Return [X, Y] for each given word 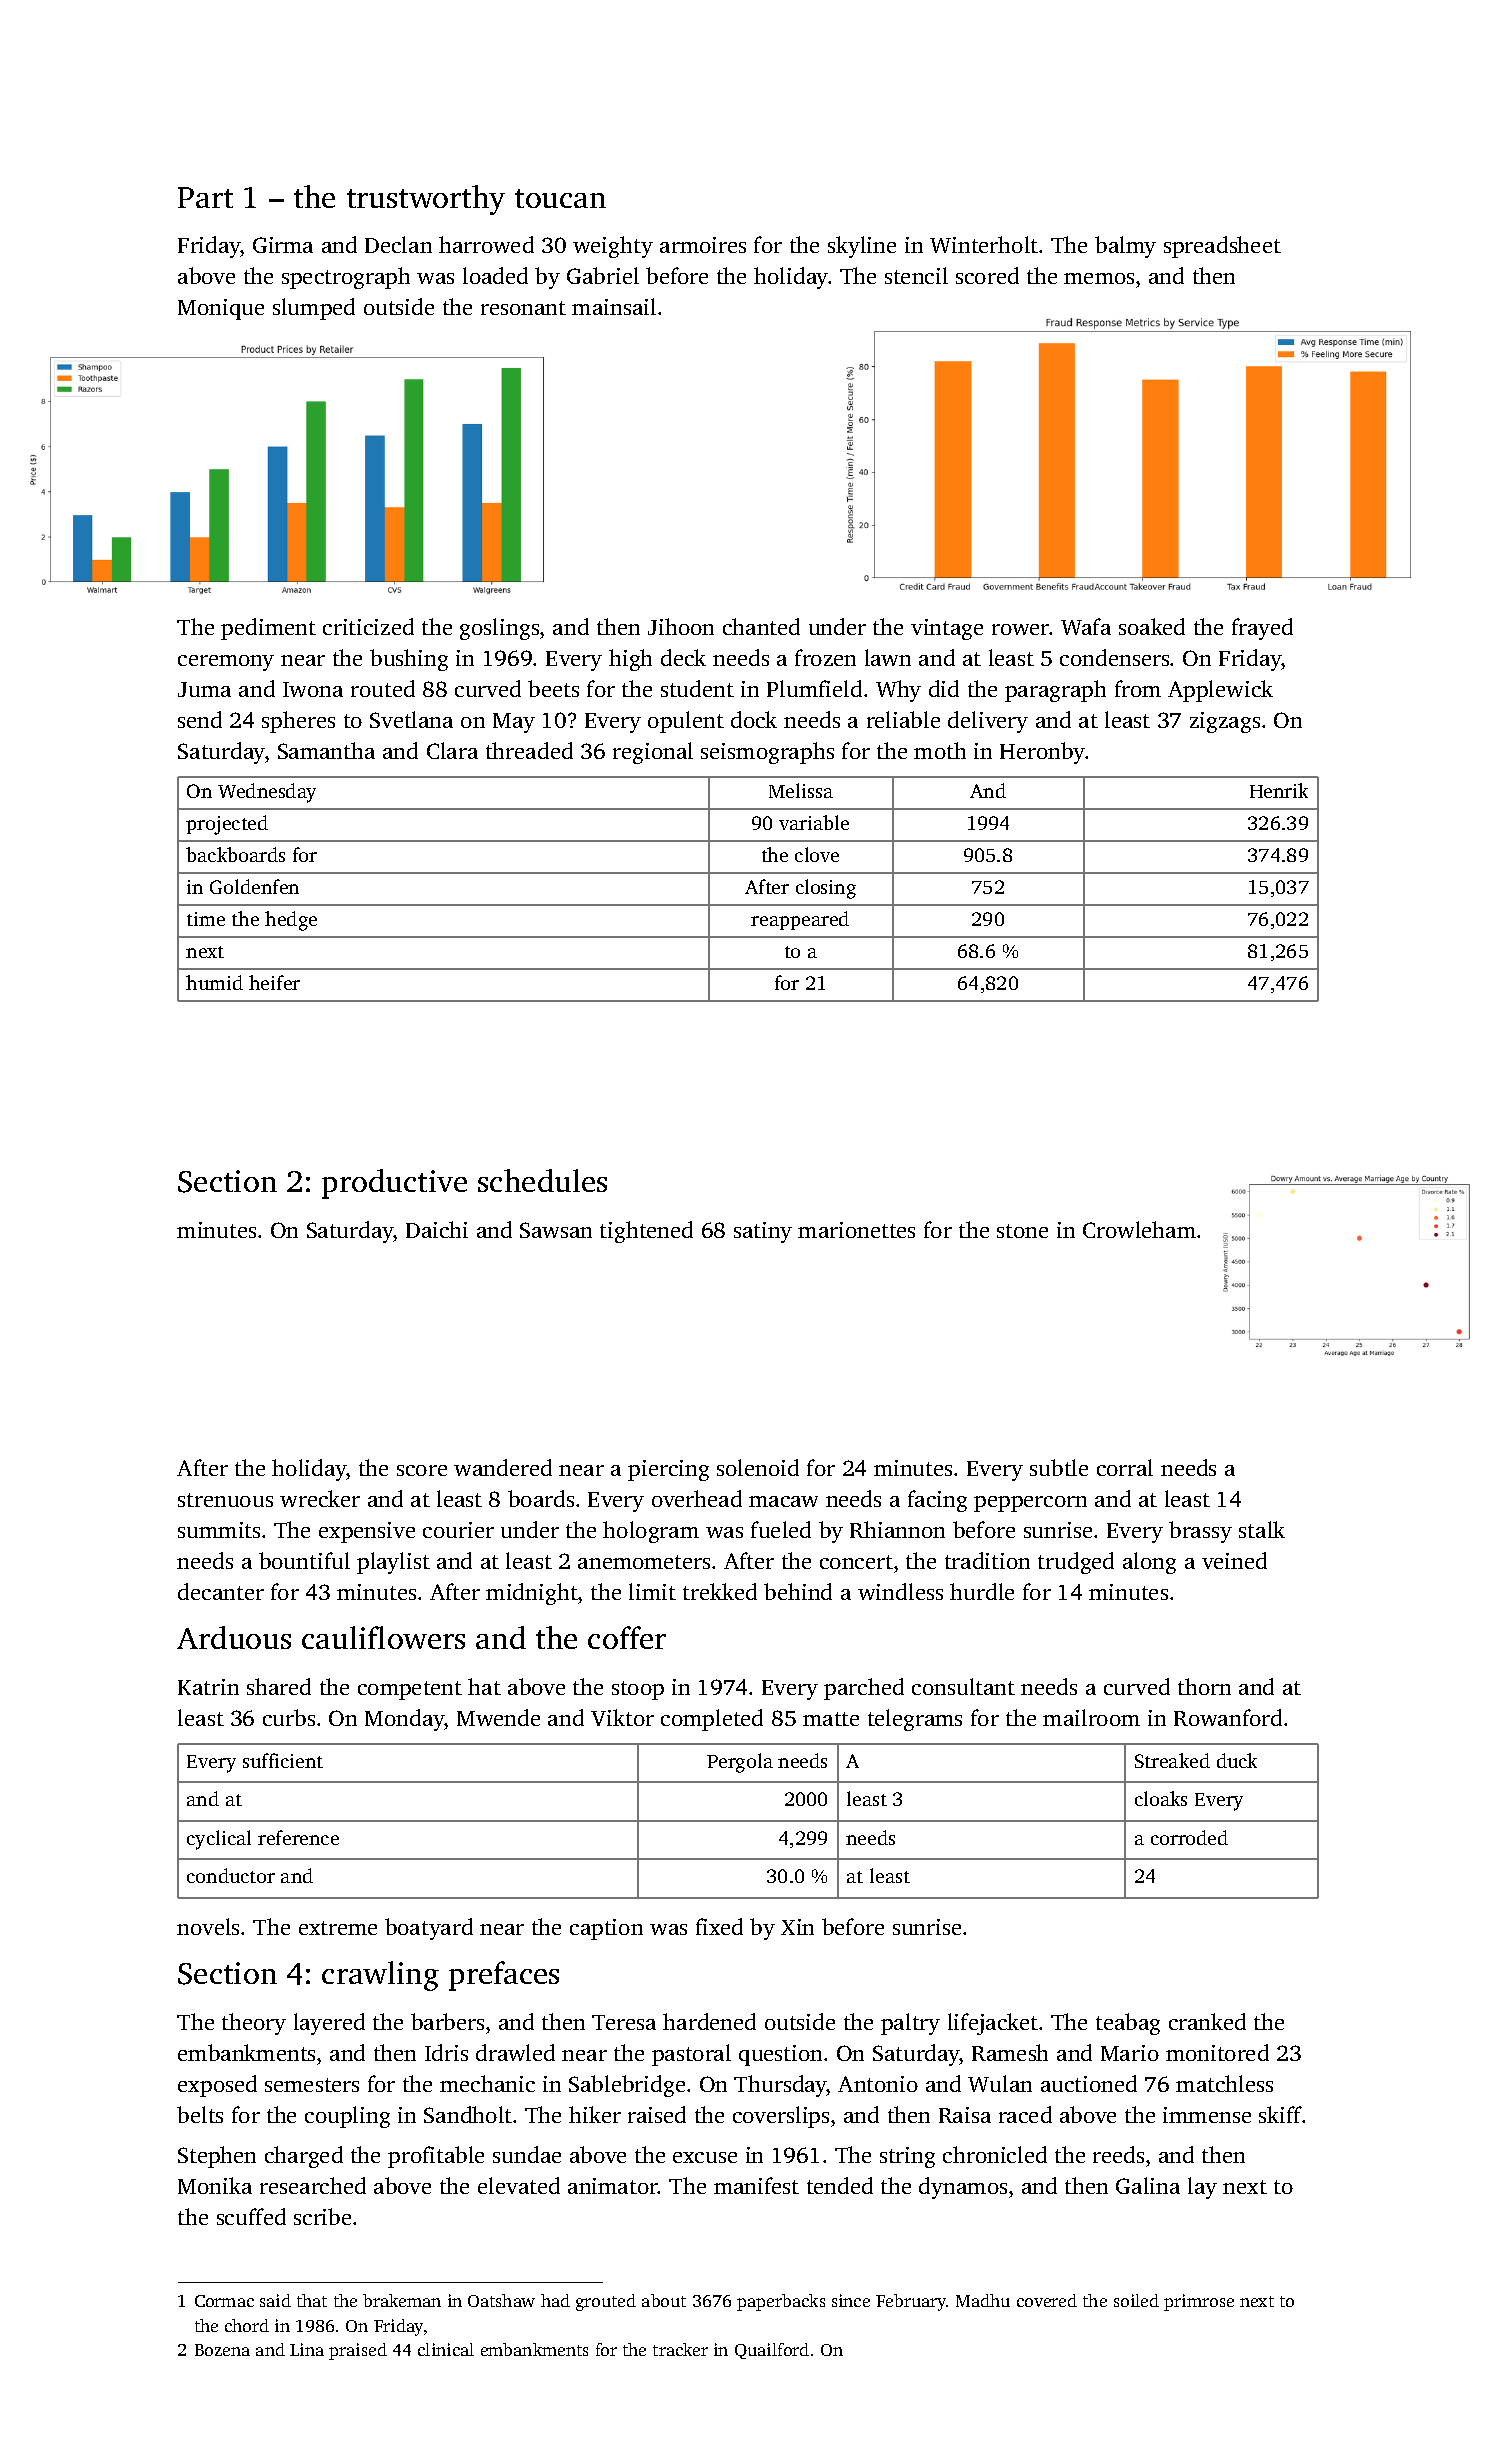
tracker [680, 2349]
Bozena [222, 2350]
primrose [1199, 2302]
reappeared [800, 920]
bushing [409, 660]
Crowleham [1139, 1229]
